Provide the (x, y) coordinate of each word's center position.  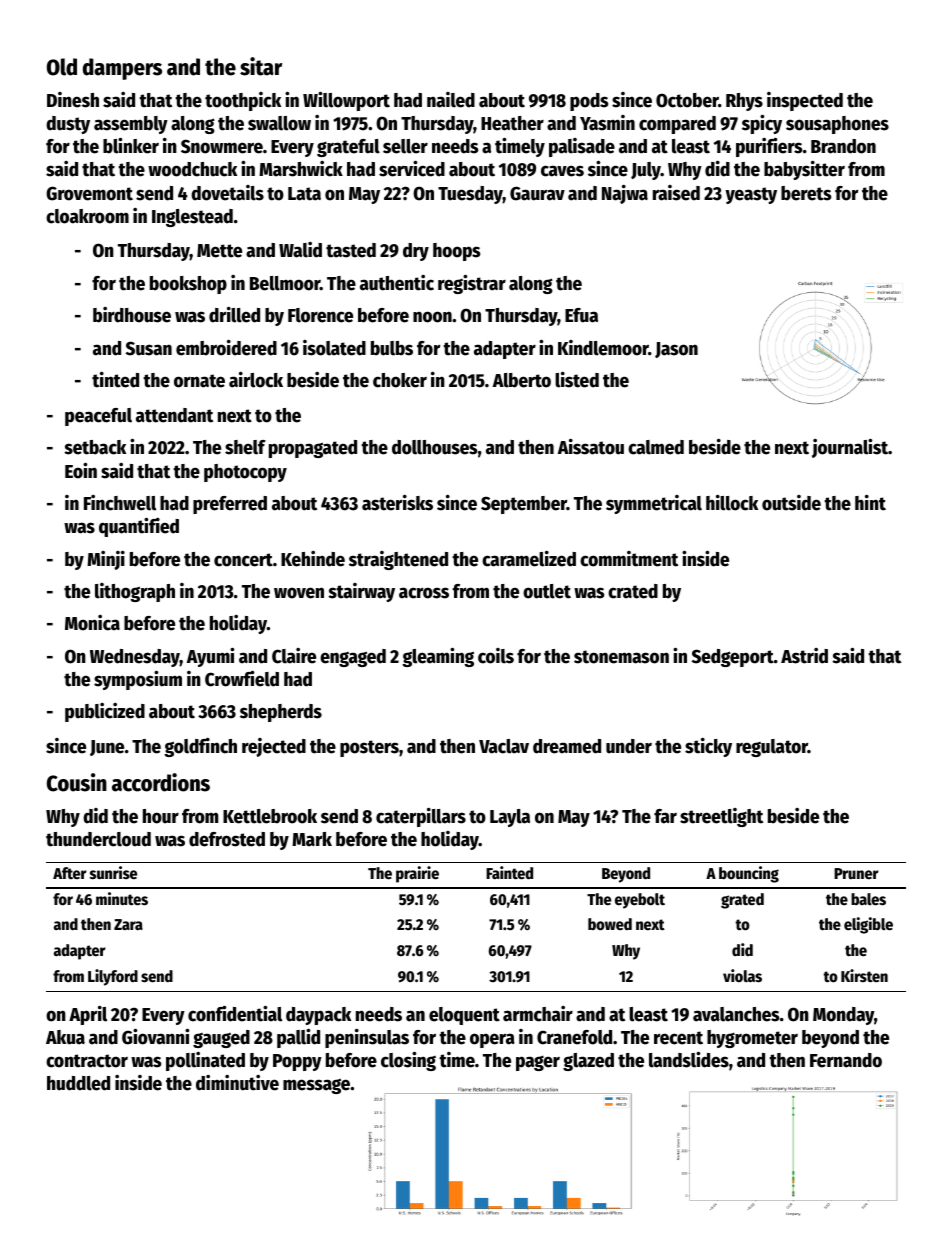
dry (416, 252)
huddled (78, 1083)
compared (677, 125)
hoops (456, 252)
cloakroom (87, 216)
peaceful (98, 417)
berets (806, 193)
